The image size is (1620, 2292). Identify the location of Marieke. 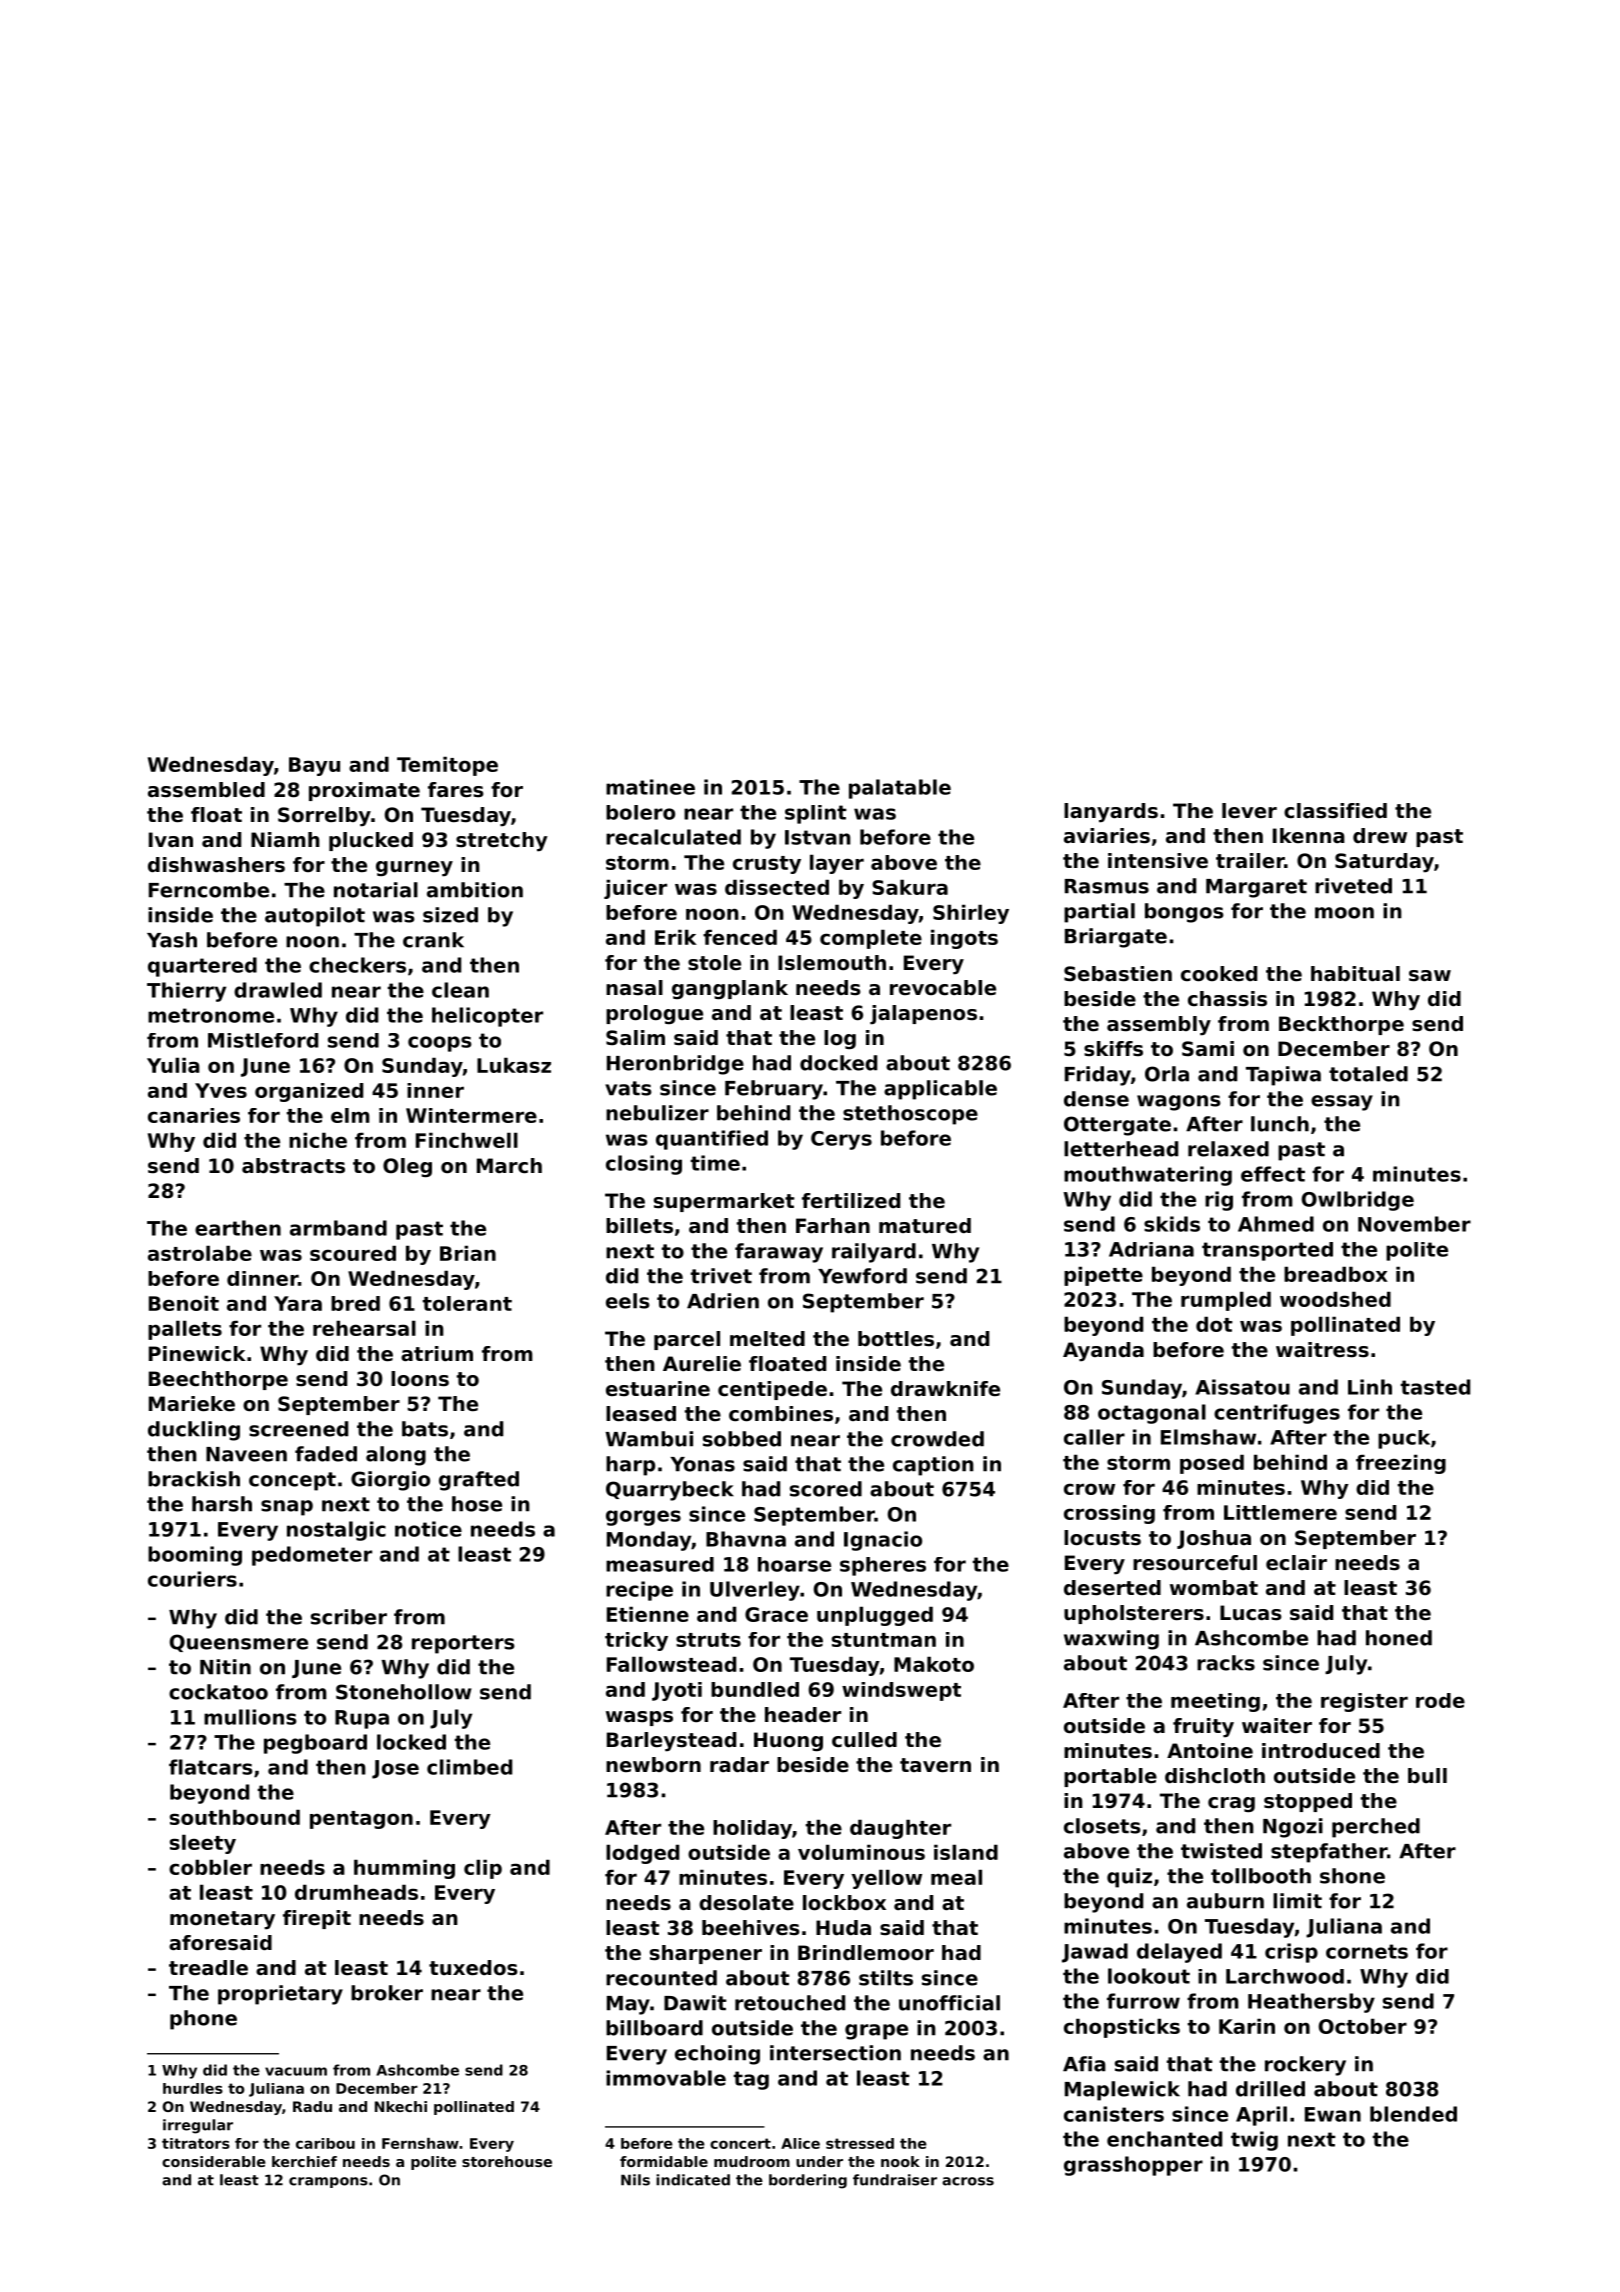
(192, 1404).
